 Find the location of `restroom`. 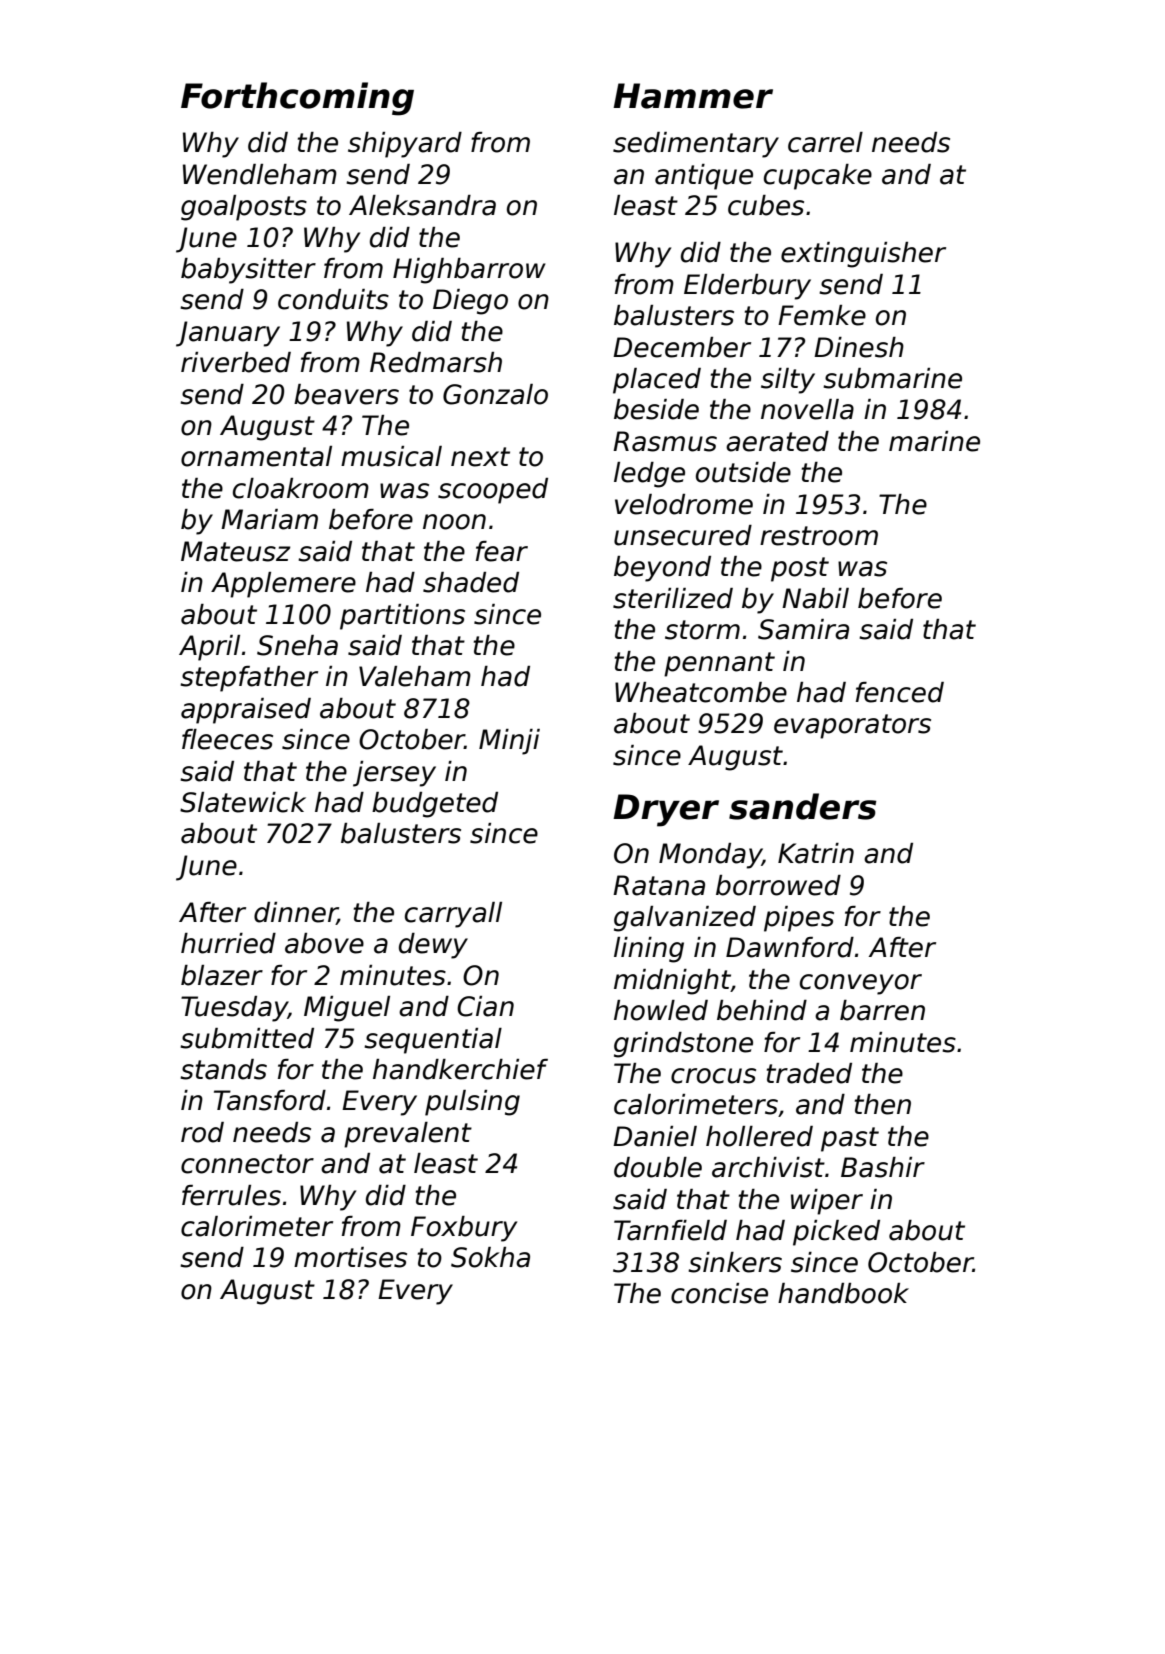

restroom is located at coordinates (819, 536).
